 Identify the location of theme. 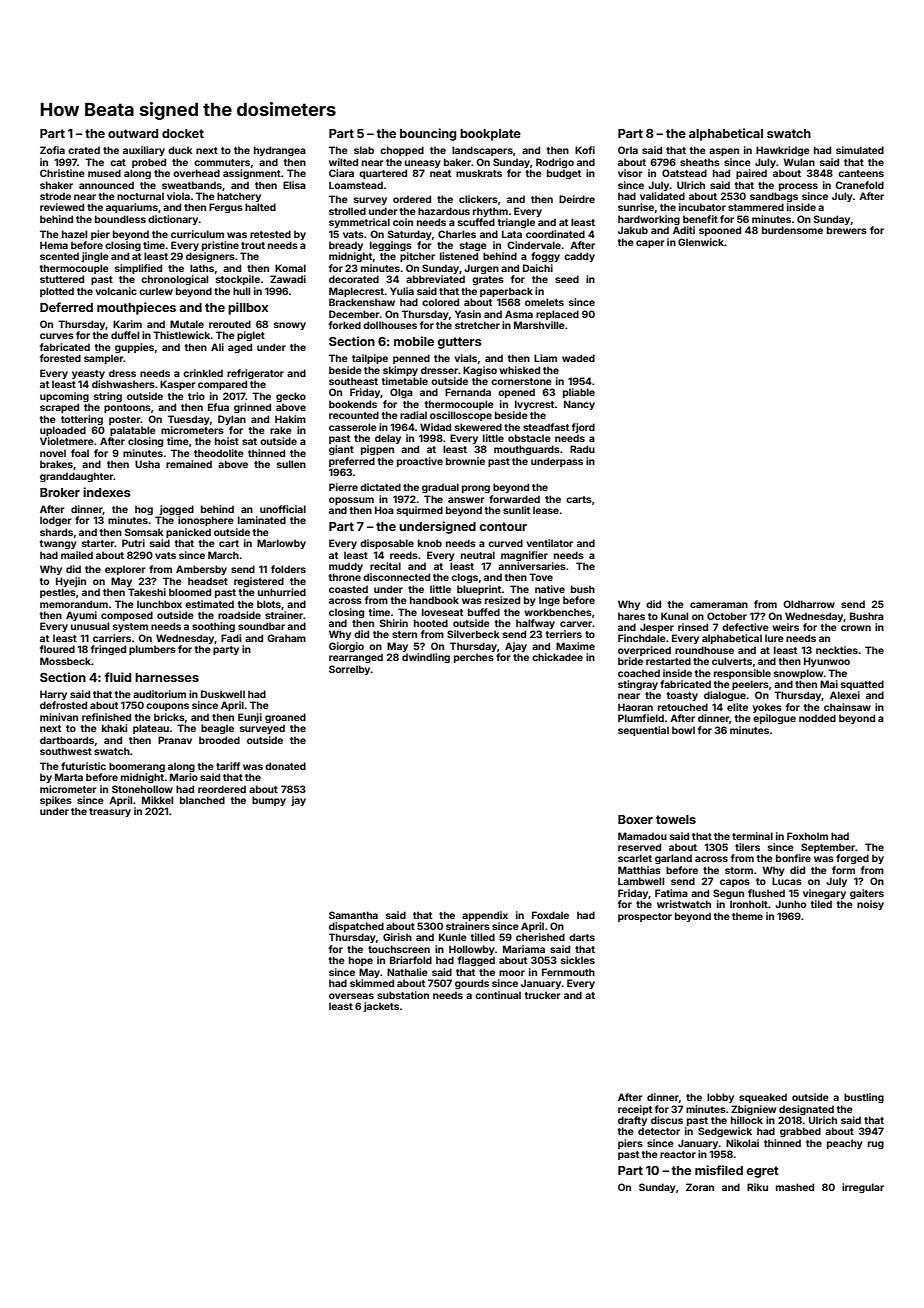
(747, 916).
